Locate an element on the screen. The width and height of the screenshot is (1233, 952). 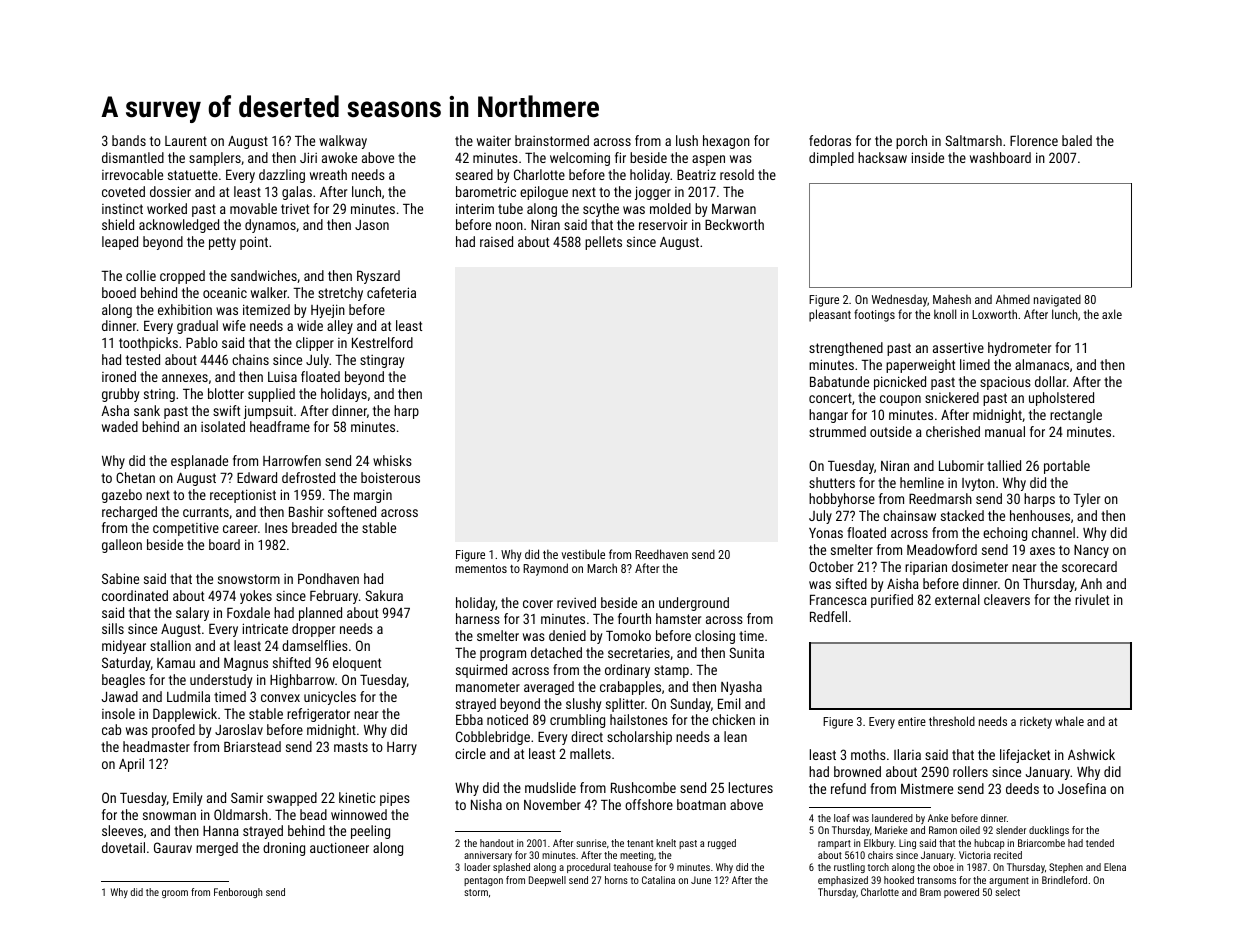
shutters is located at coordinates (832, 482).
